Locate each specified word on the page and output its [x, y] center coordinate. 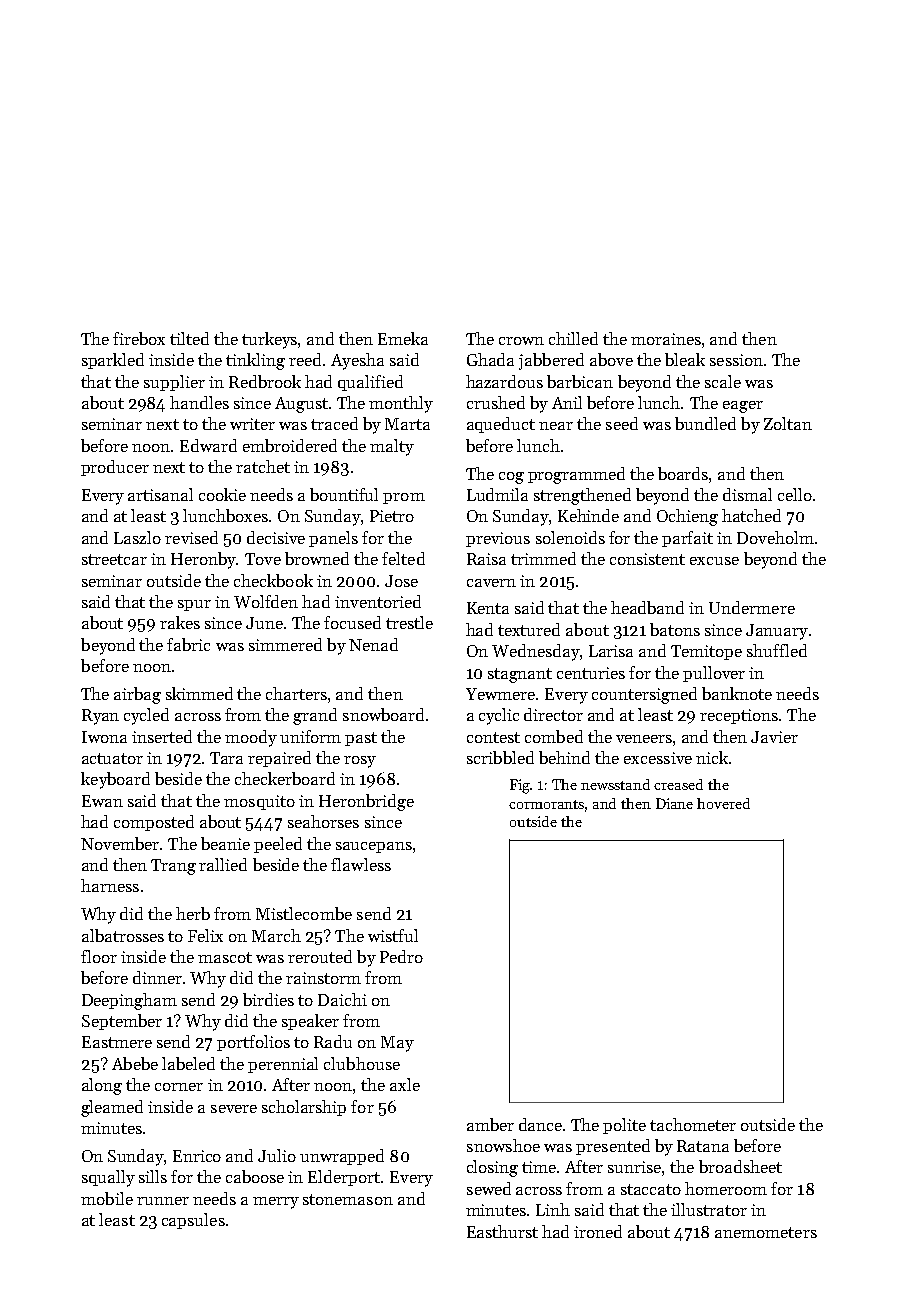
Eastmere [117, 1042]
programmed [576, 475]
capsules [193, 1221]
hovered [723, 803]
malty [392, 447]
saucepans [374, 847]
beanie [225, 843]
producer [115, 468]
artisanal [160, 494]
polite [624, 1126]
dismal [747, 494]
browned [317, 558]
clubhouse [362, 1063]
